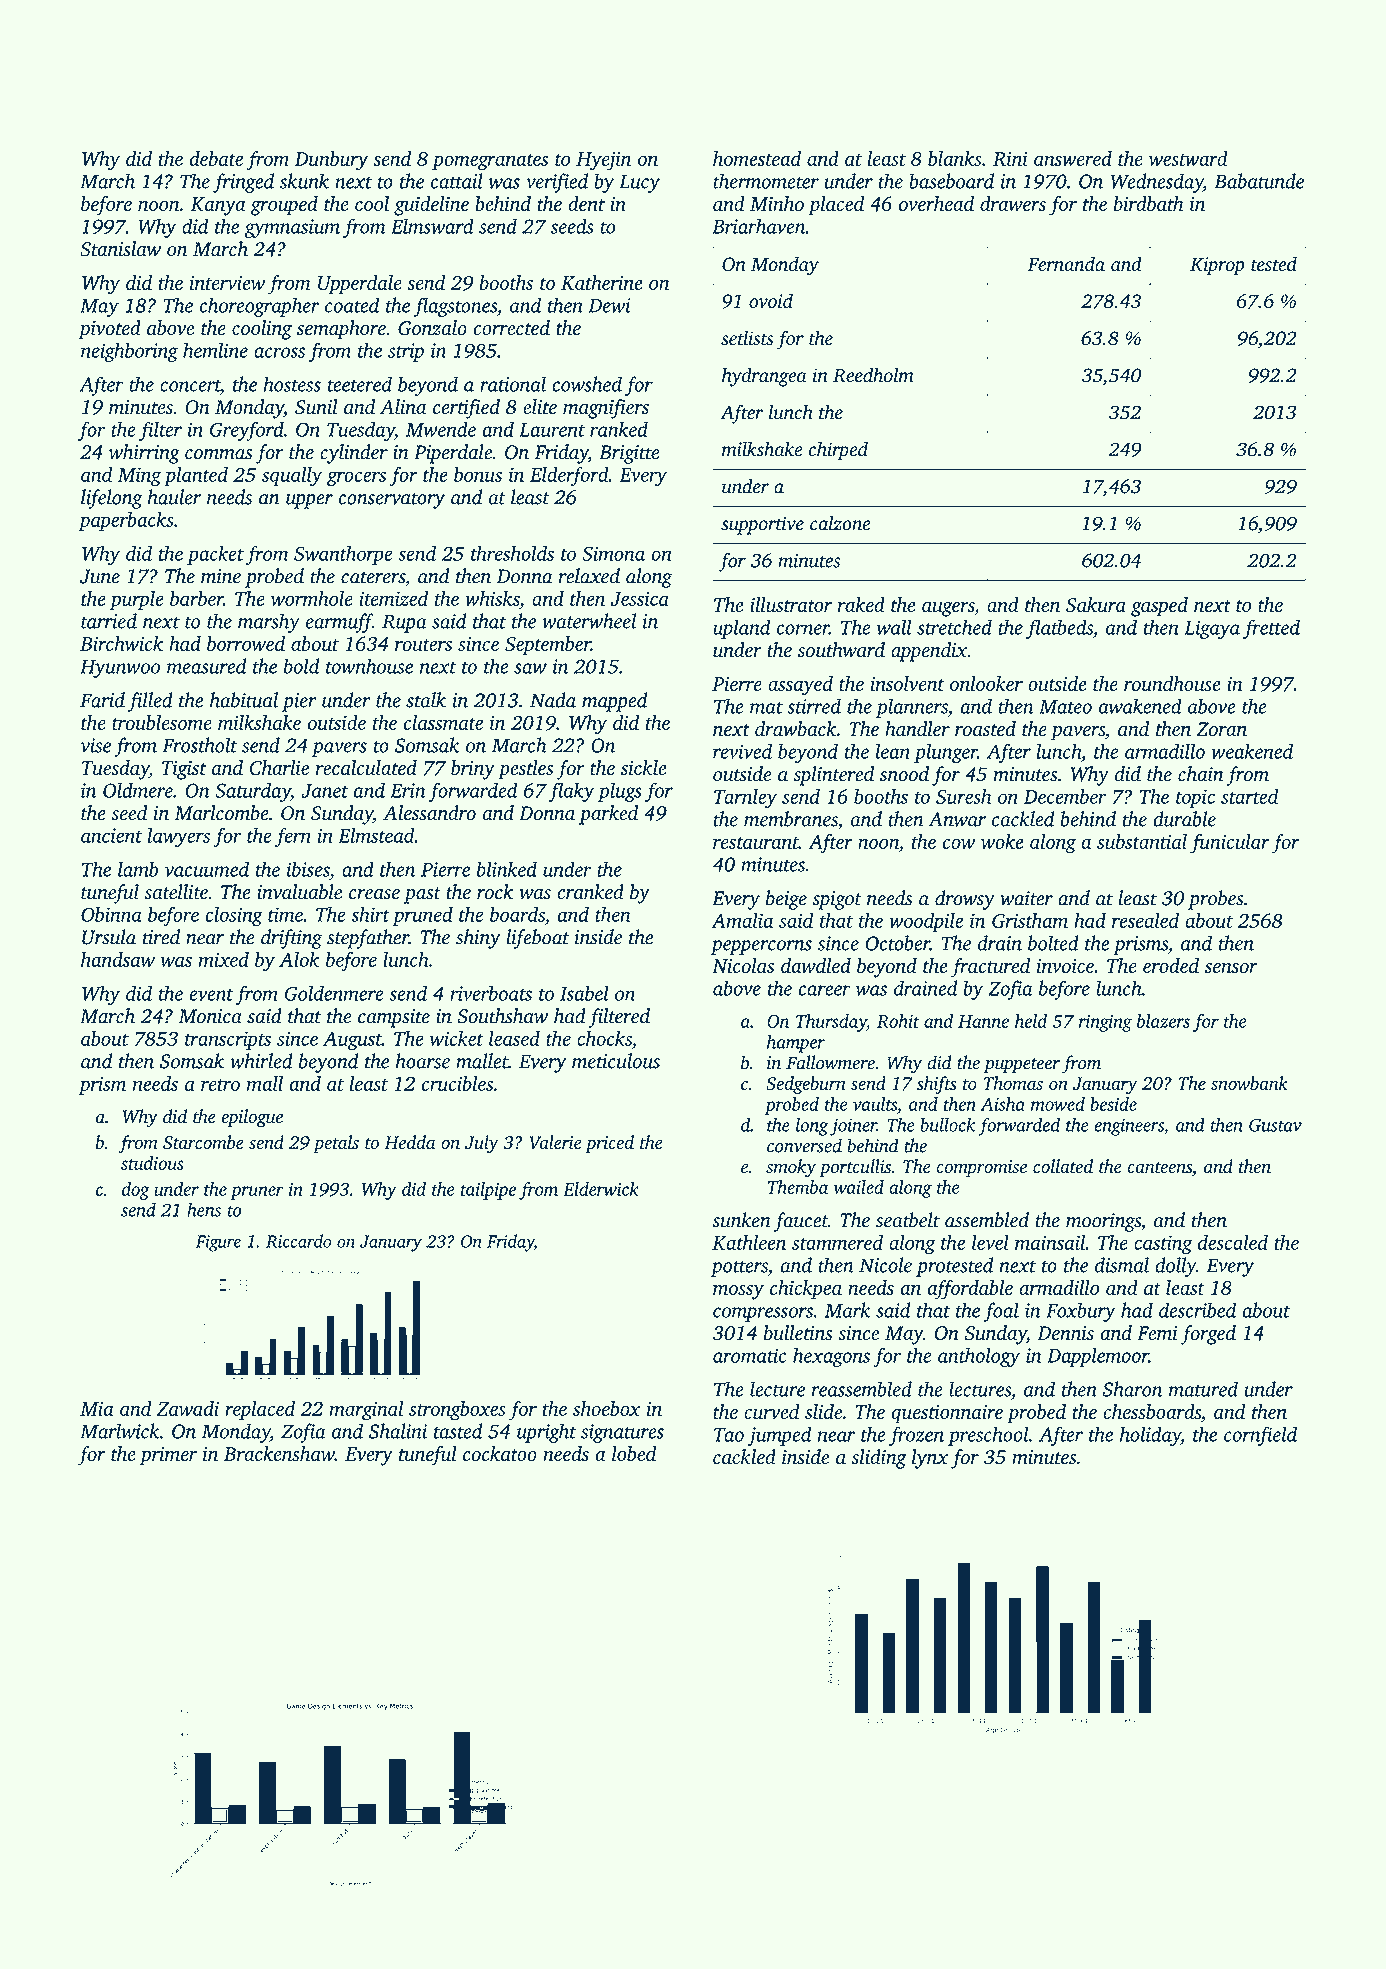 This screenshot has height=1969, width=1386. I want to click on fractured, so click(990, 968).
